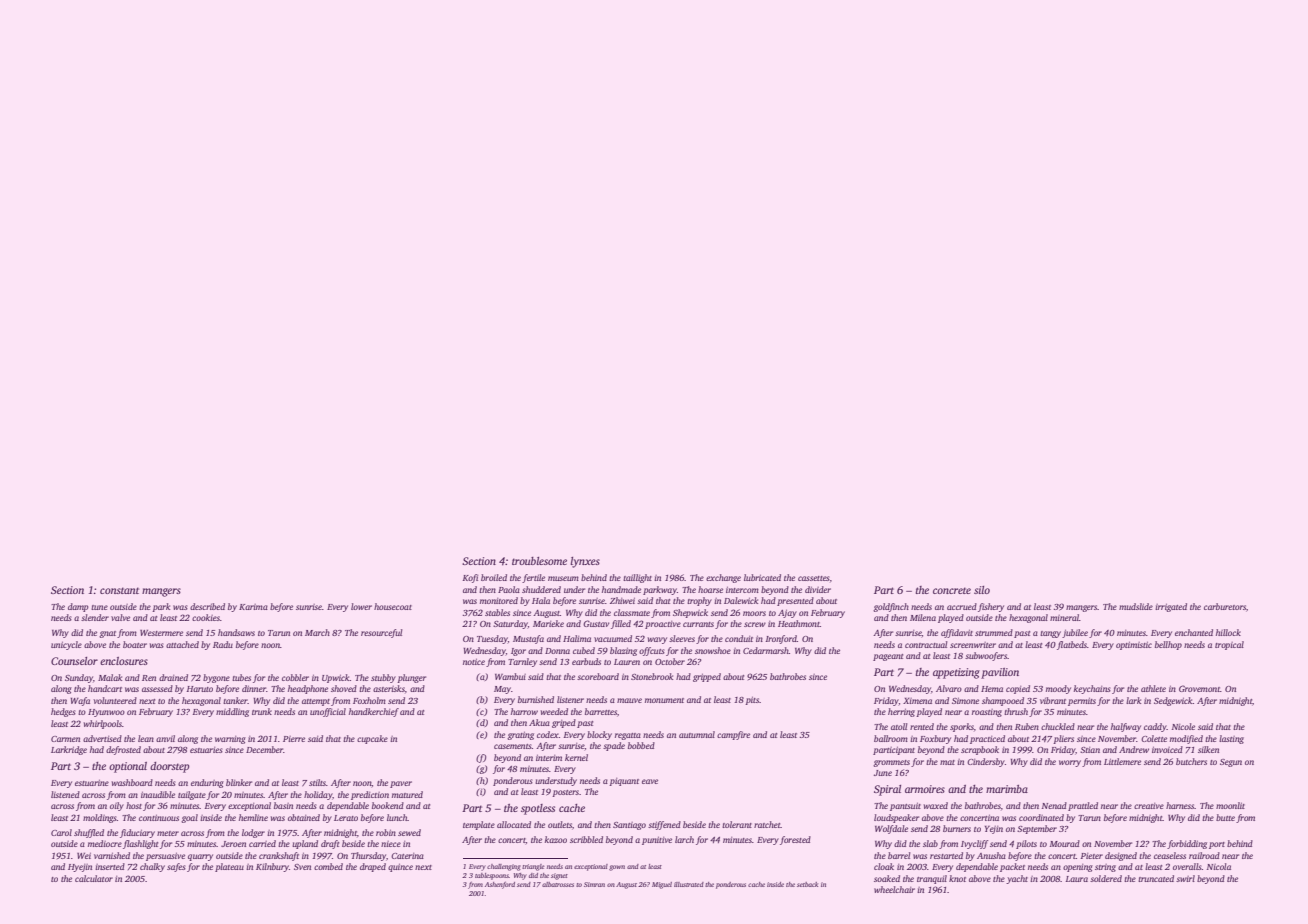 Image resolution: width=1308 pixels, height=924 pixels. I want to click on carburetors, so click(1225, 606).
